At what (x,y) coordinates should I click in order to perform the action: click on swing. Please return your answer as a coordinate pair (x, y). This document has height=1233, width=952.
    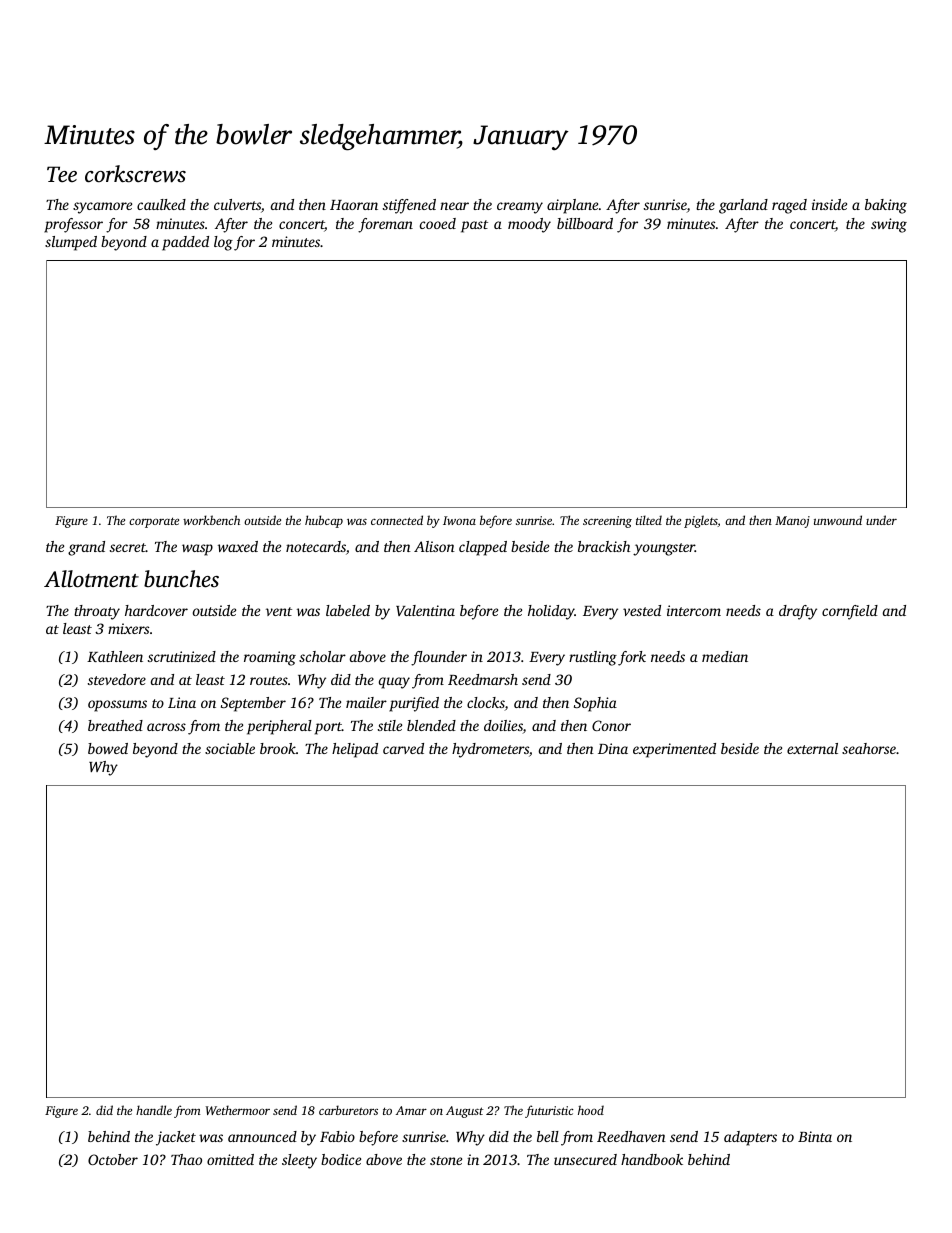
    Looking at the image, I should click on (889, 225).
